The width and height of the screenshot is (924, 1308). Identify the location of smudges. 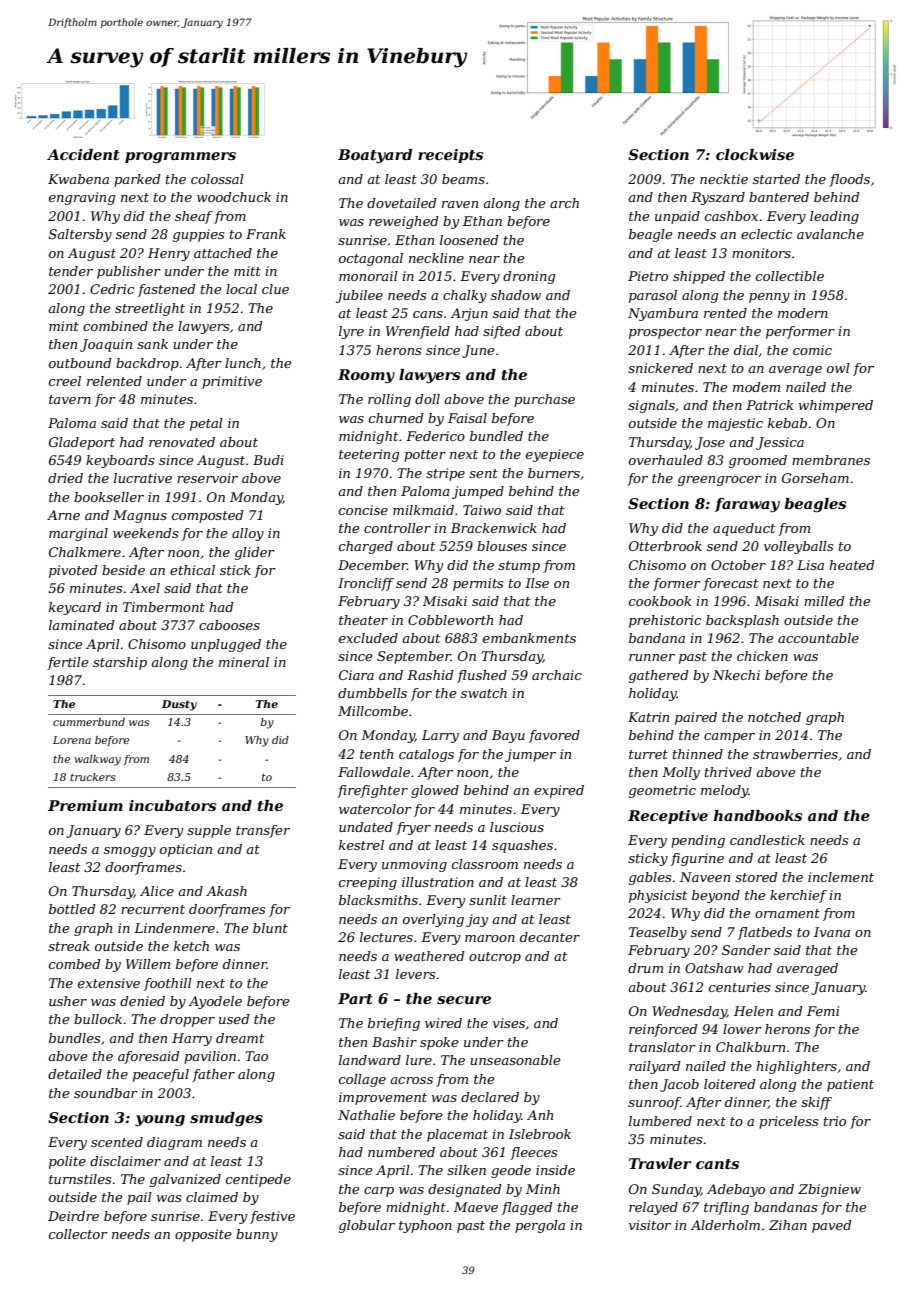
(226, 1119).
